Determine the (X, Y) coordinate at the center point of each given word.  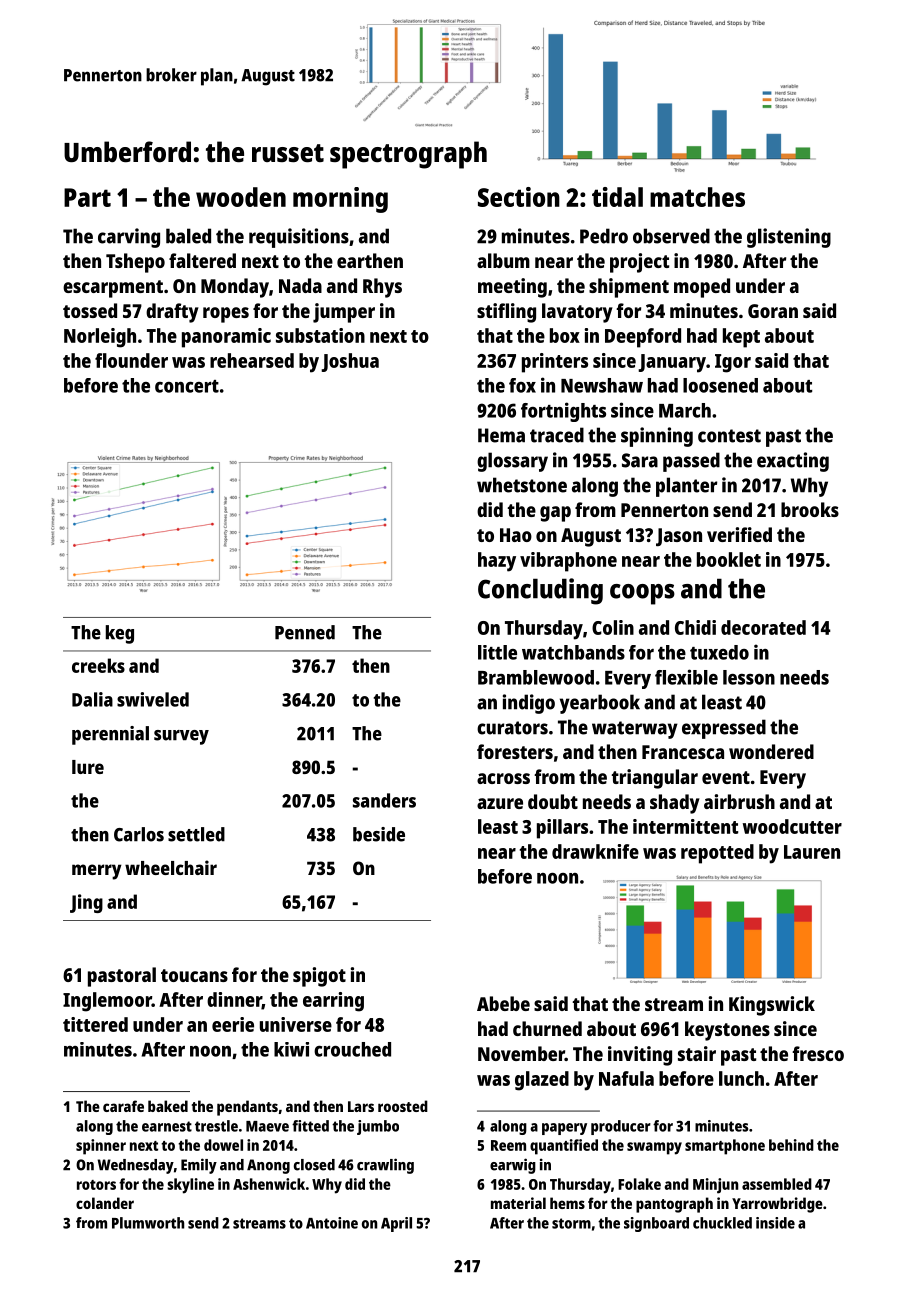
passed (691, 462)
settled (196, 834)
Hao (516, 535)
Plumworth (148, 1223)
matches (697, 197)
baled (188, 236)
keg (120, 634)
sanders (384, 800)
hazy (497, 562)
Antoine (332, 1223)
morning (340, 200)
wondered (771, 751)
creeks (98, 665)
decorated (763, 627)
